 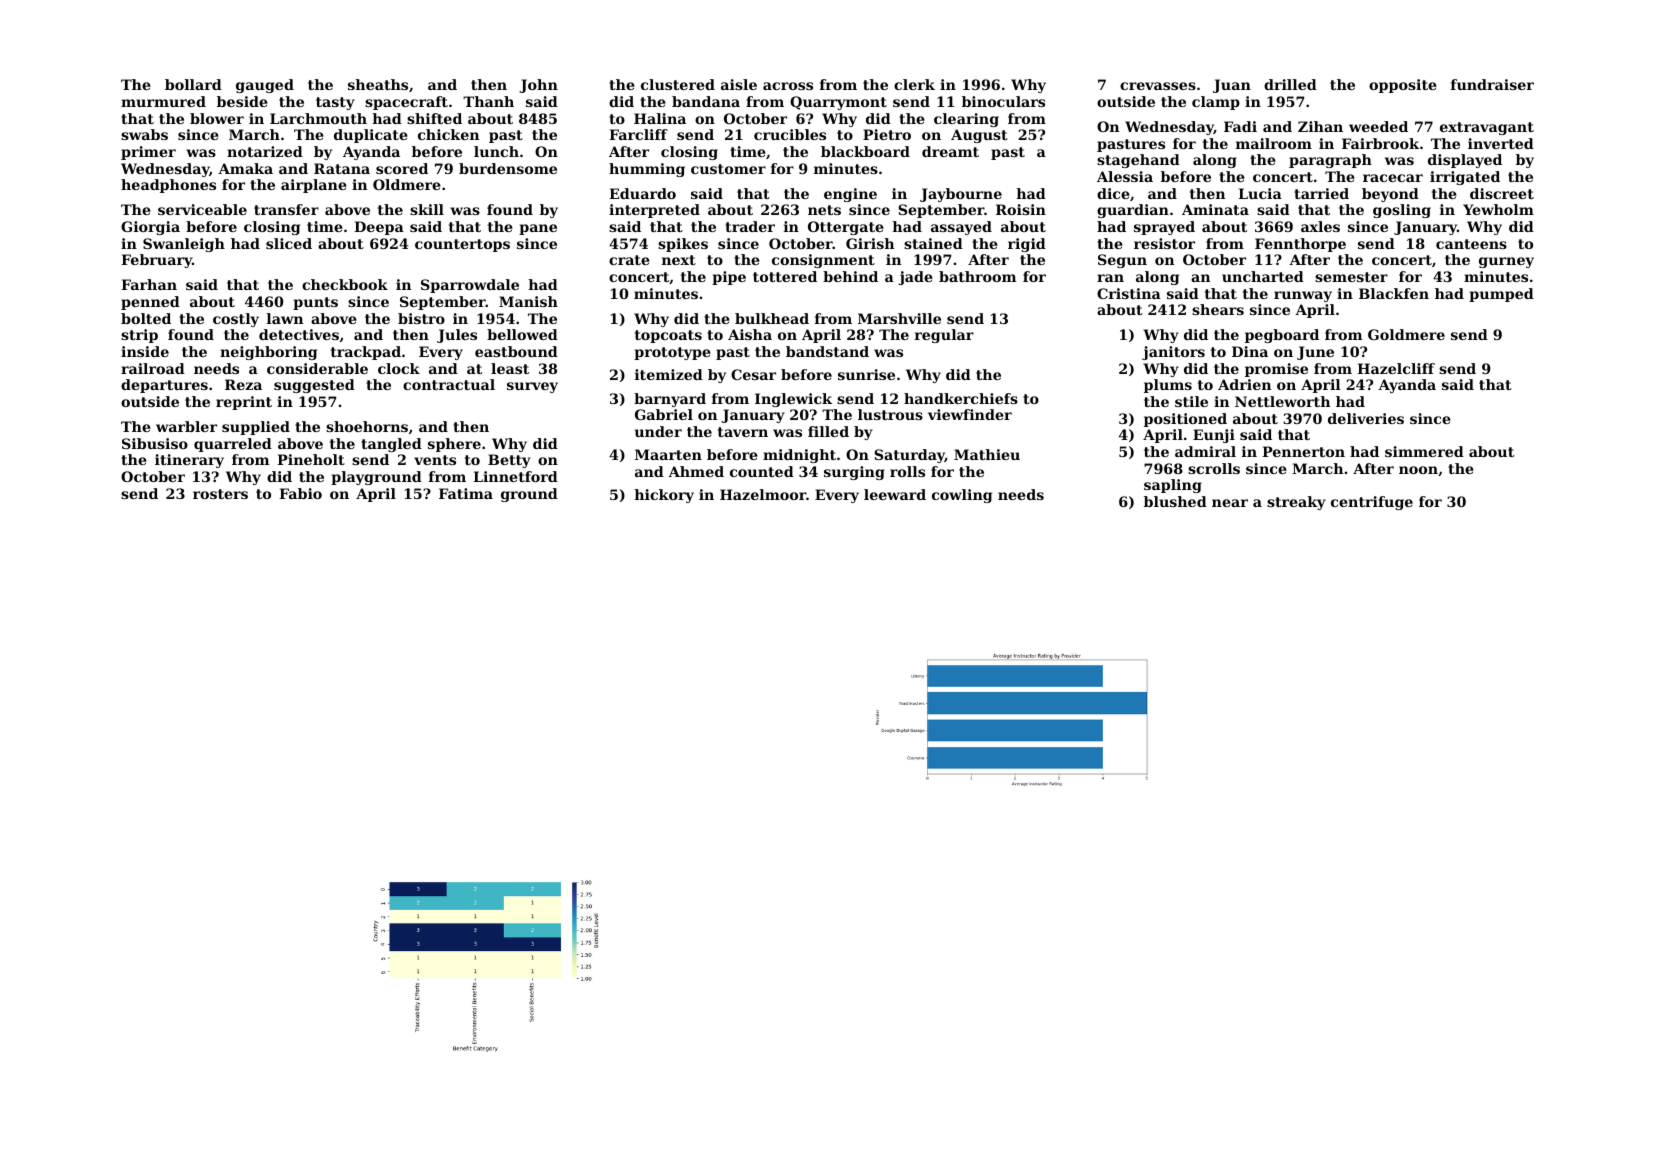 I want to click on Fadi, so click(x=1240, y=126).
